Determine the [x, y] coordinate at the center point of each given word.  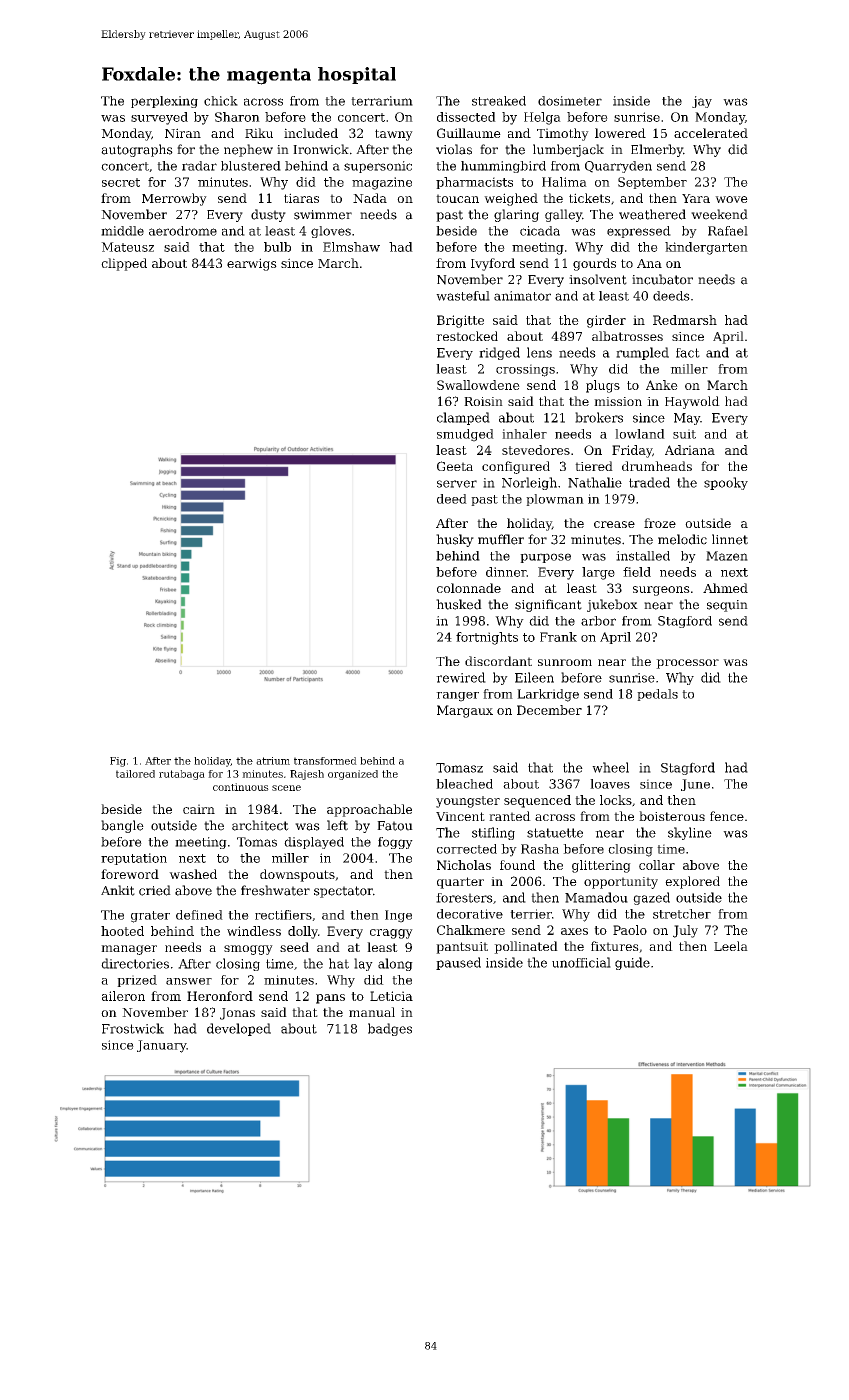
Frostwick [133, 1028]
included [311, 133]
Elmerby [657, 150]
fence [727, 816]
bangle [122, 826]
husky [455, 540]
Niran [183, 133]
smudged [465, 435]
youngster [468, 802]
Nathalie [595, 482]
